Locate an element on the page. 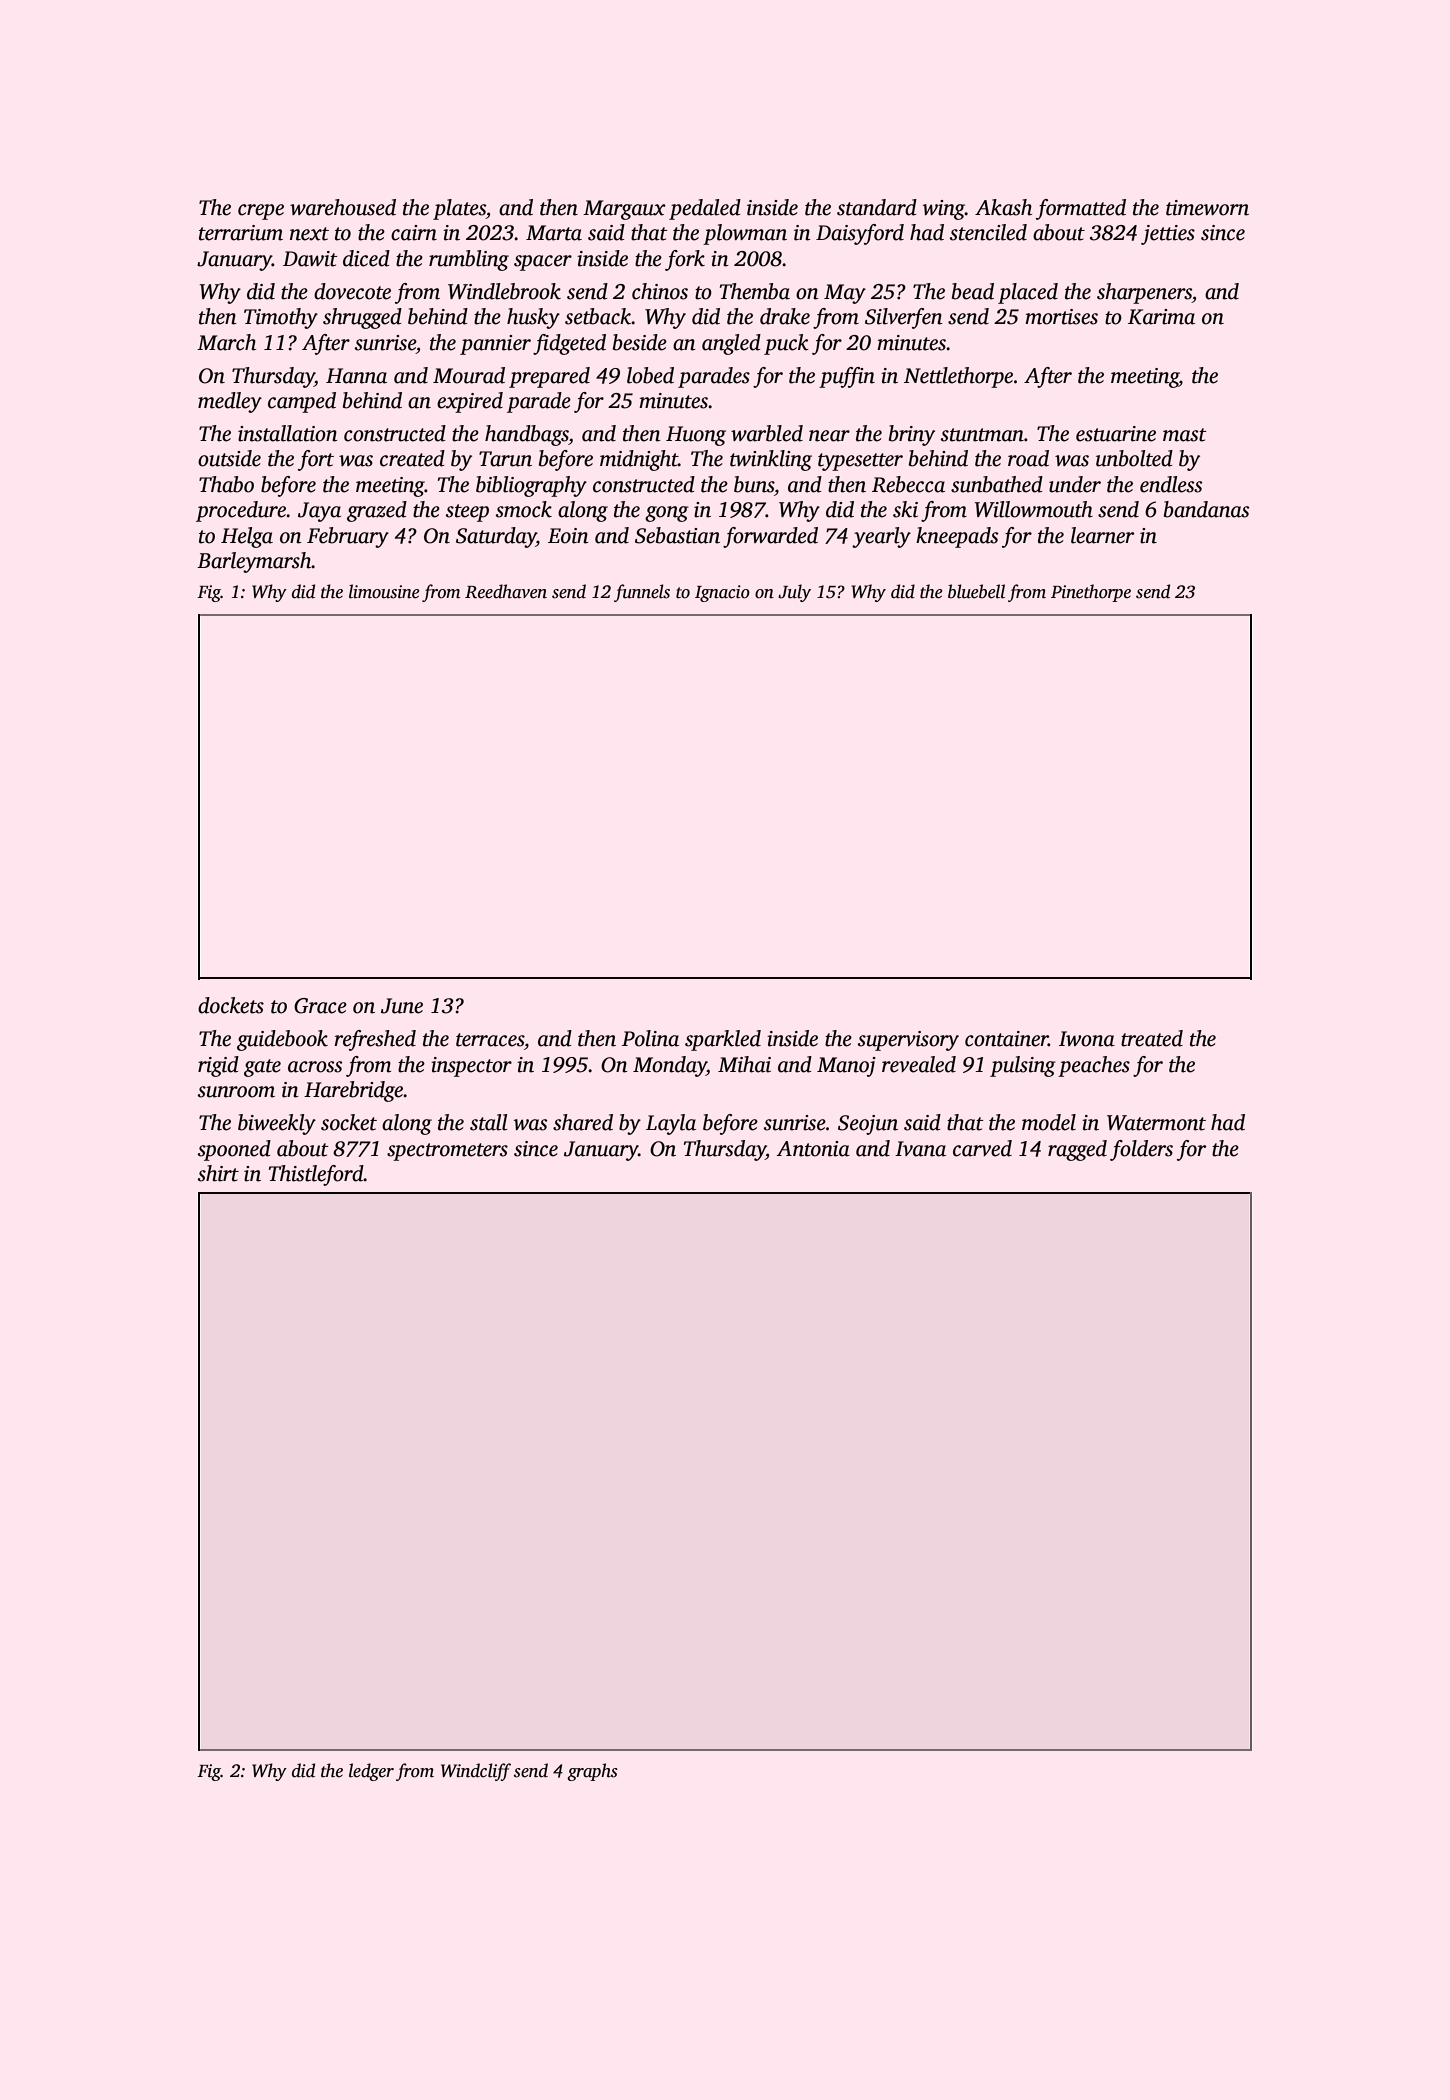 The height and width of the document is (2100, 1450). placed is located at coordinates (1028, 293).
